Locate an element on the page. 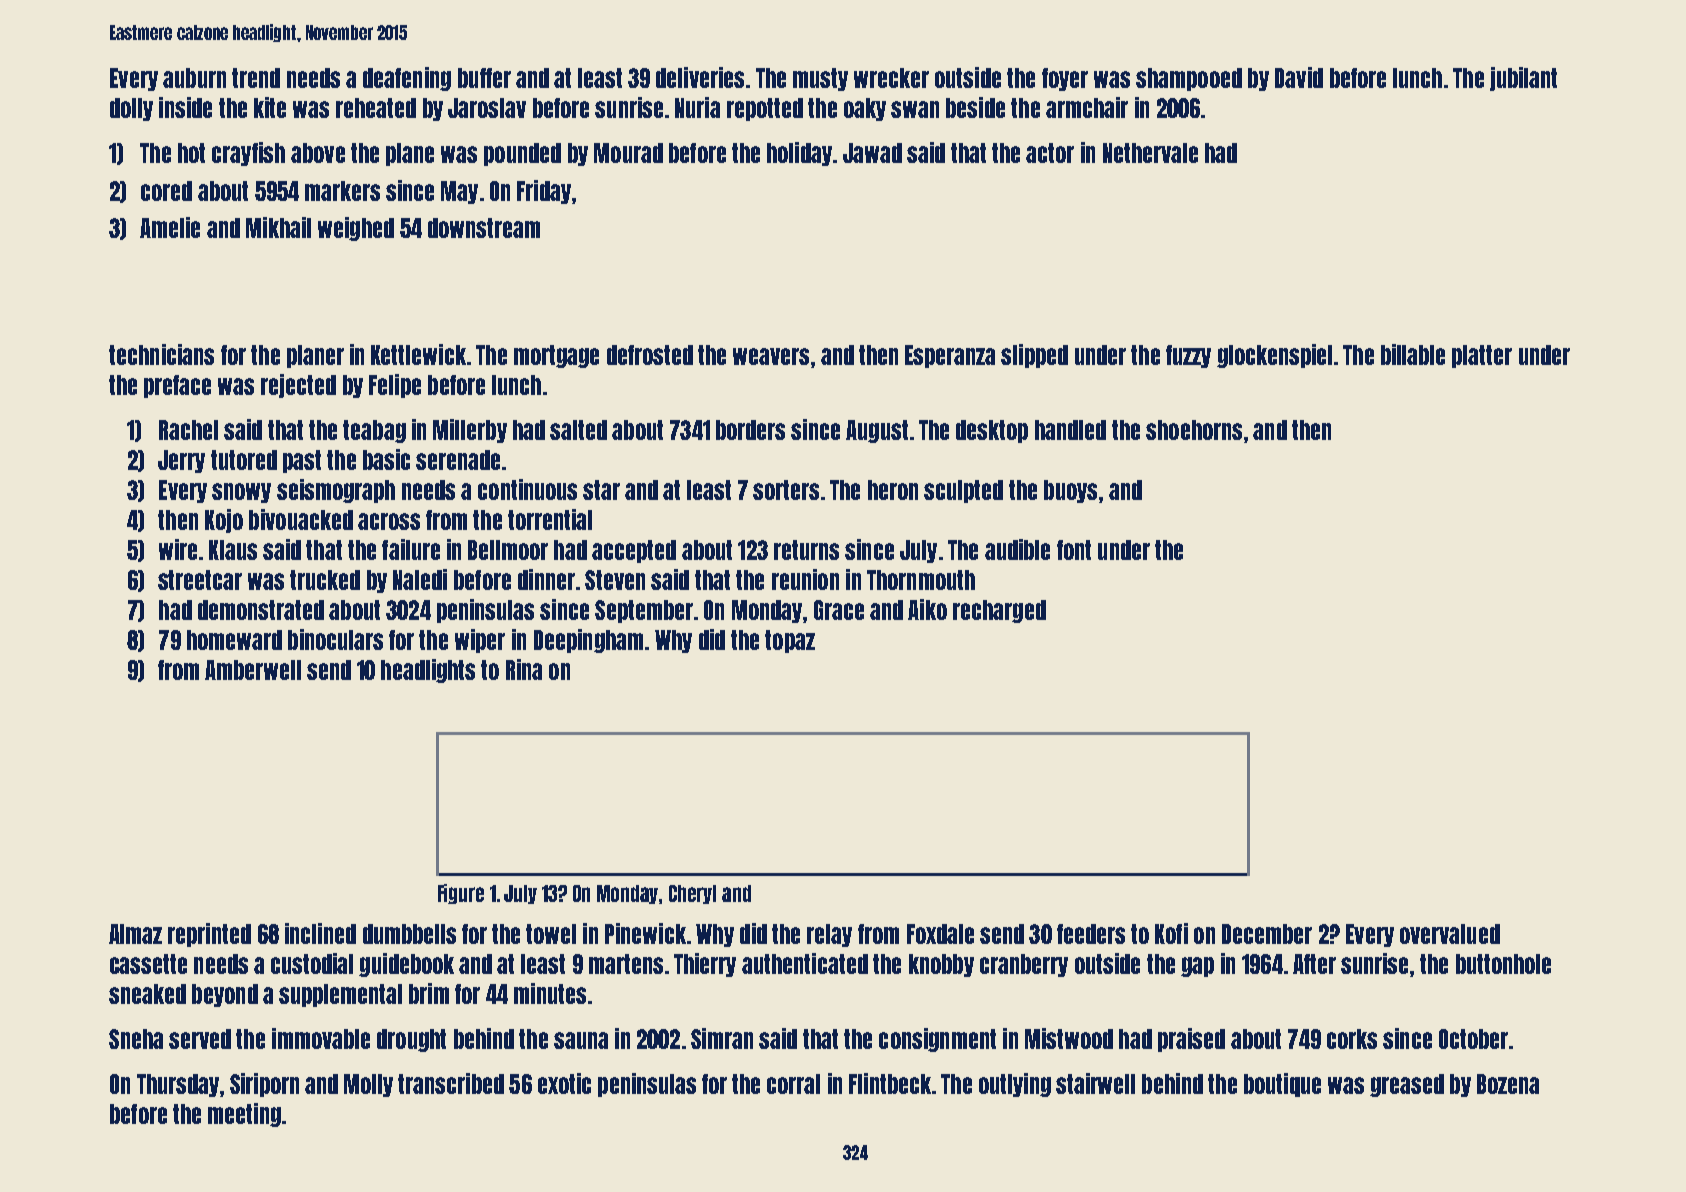 Image resolution: width=1686 pixels, height=1192 pixels. Almaz is located at coordinates (135, 934).
